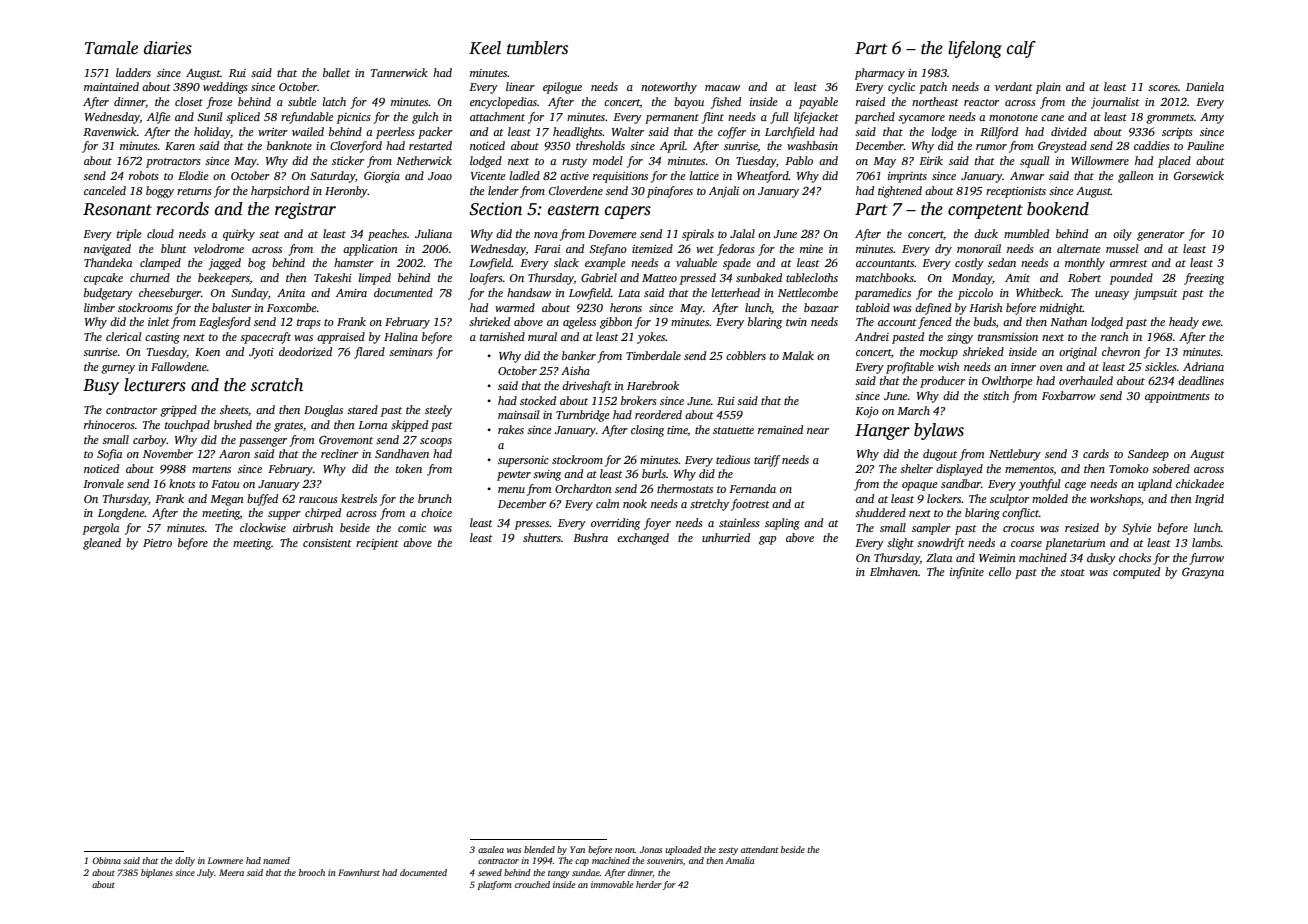 The image size is (1308, 924). Describe the element at coordinates (672, 147) in the page. I see `April` at that location.
